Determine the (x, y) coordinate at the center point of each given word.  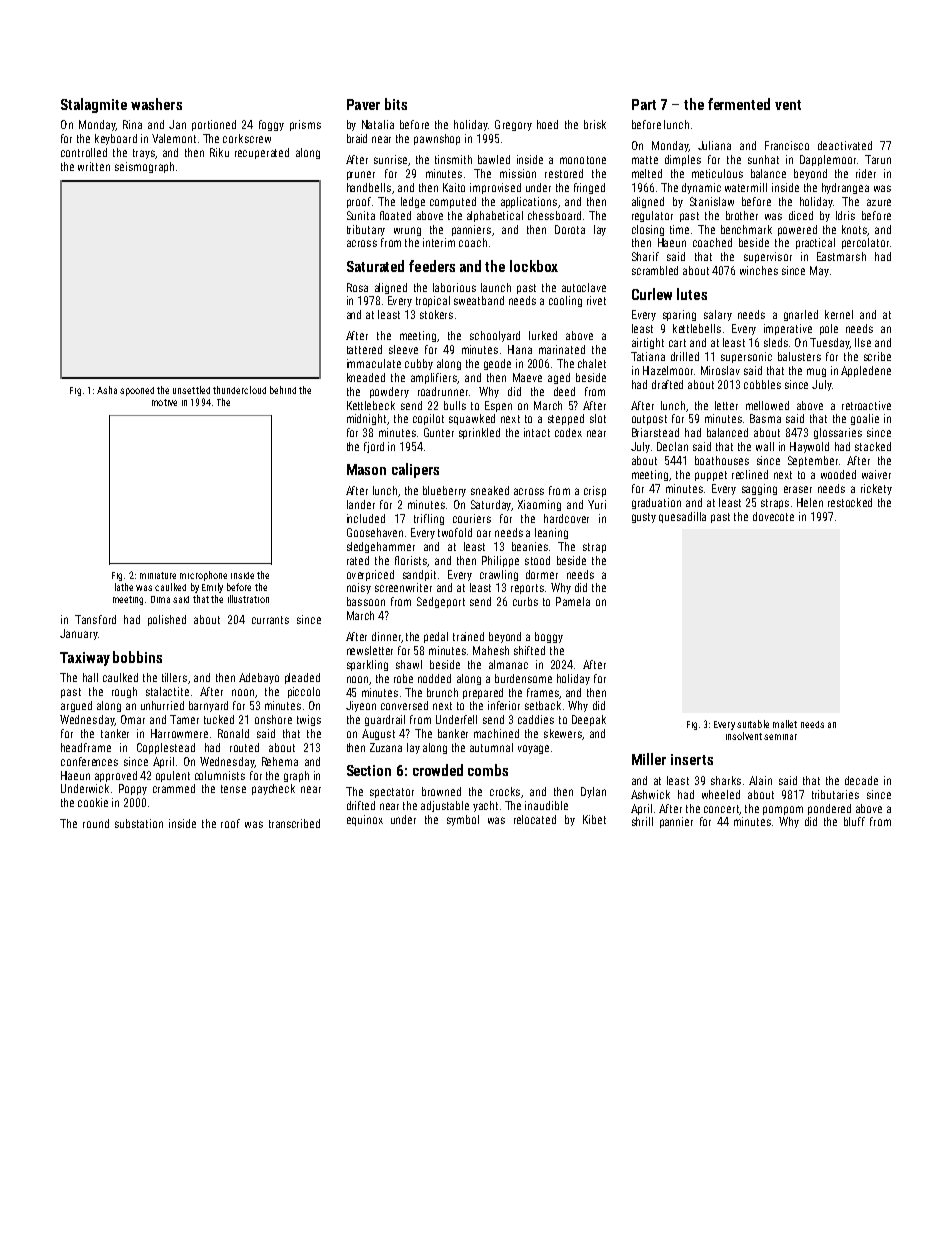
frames (543, 692)
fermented (739, 104)
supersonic (746, 357)
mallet (785, 724)
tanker (115, 733)
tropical (433, 301)
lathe (124, 587)
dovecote (773, 516)
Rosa (357, 287)
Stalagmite (94, 105)
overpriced (370, 575)
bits (396, 104)
